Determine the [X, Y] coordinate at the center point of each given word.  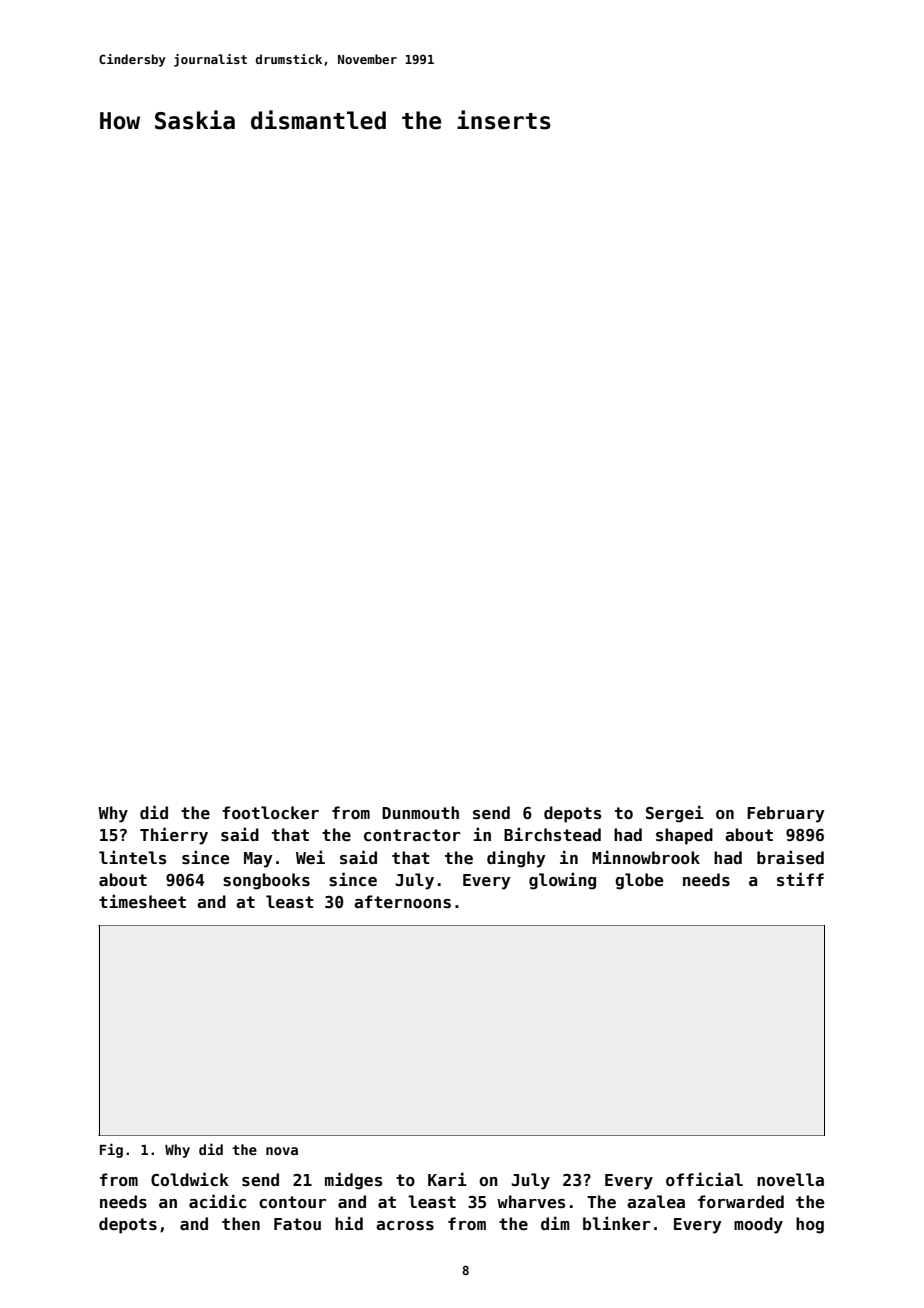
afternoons [402, 902]
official [704, 1179]
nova [282, 1151]
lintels [132, 857]
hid [349, 1223]
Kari [447, 1179]
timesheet [142, 901]
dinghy [516, 859]
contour [293, 1202]
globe [639, 881]
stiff [800, 879]
